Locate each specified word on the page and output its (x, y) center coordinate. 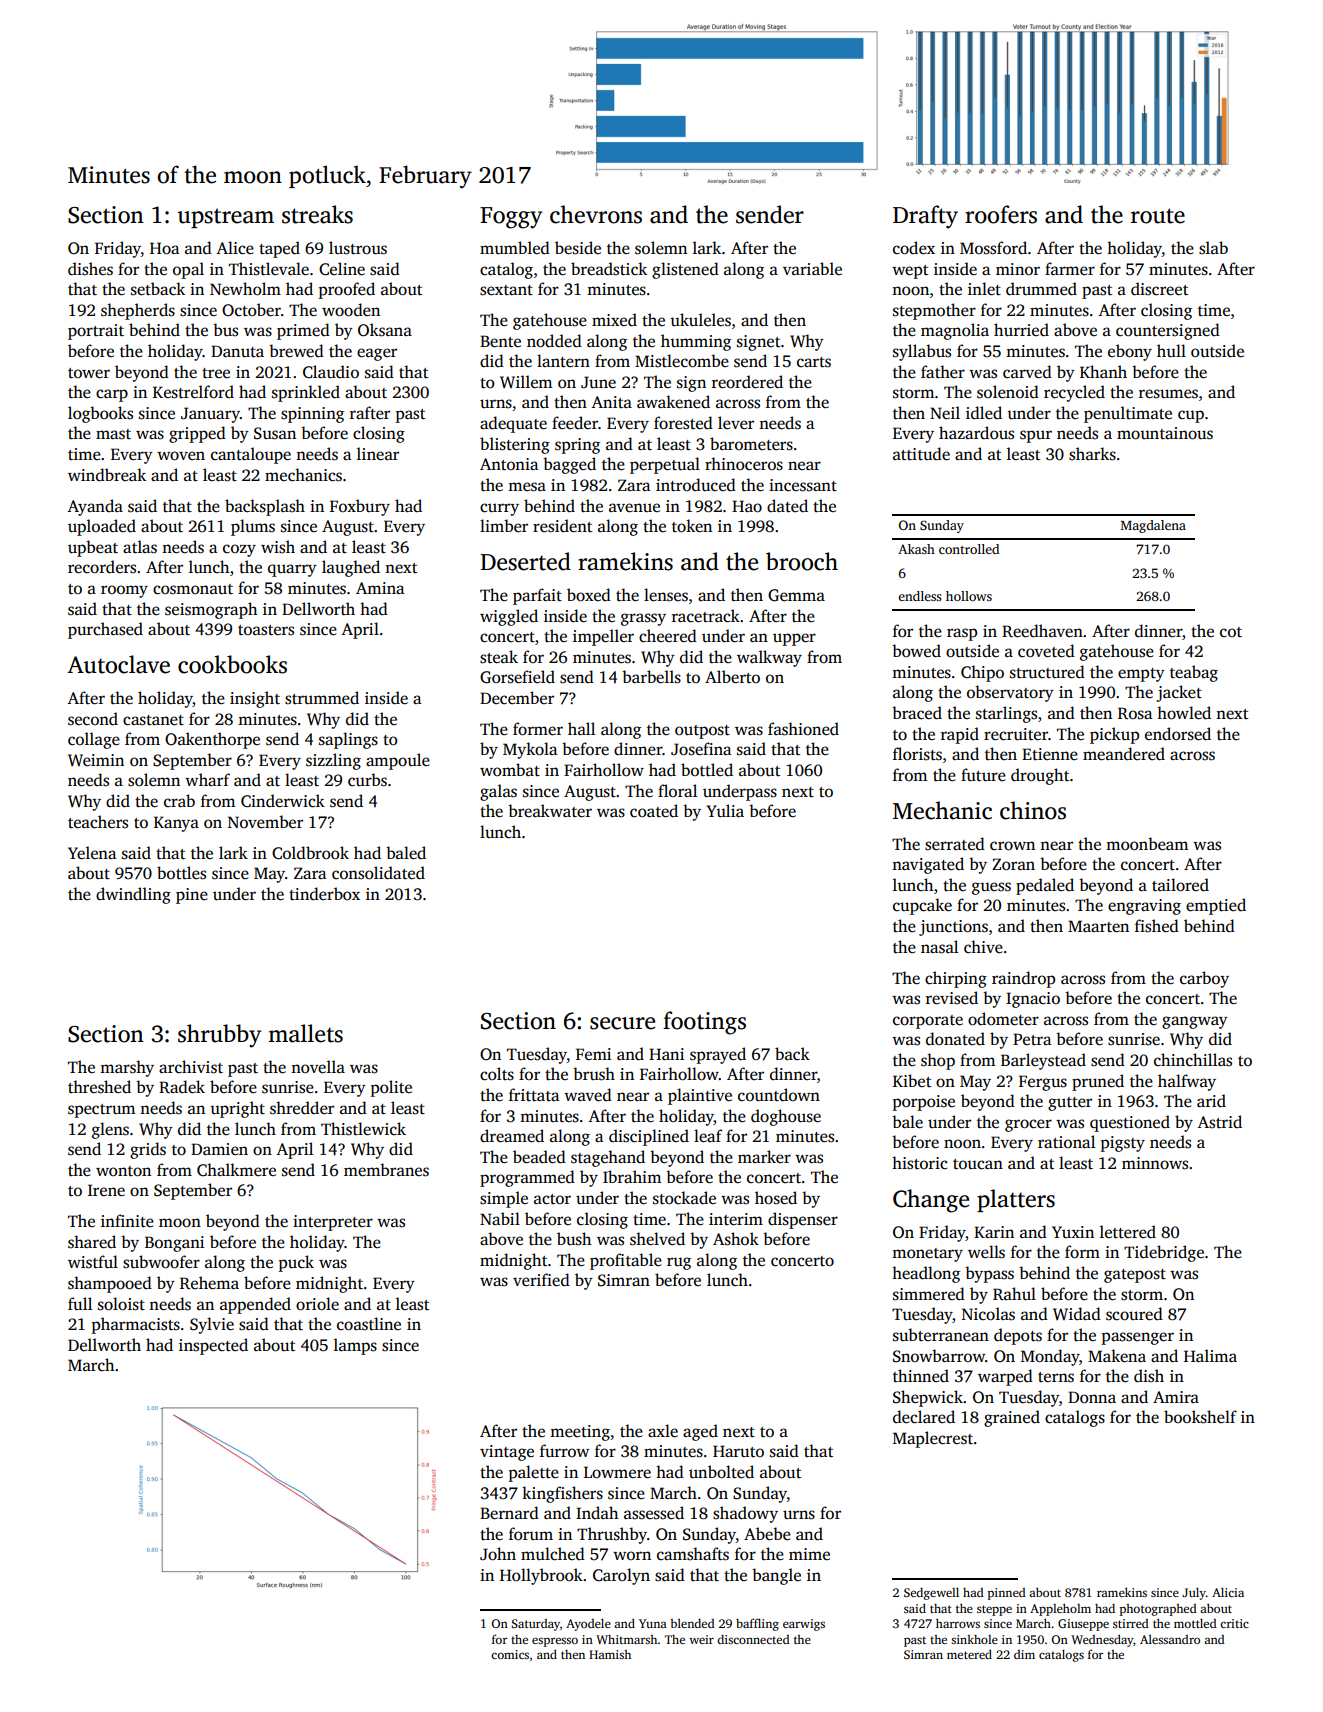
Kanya (176, 824)
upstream (225, 218)
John (498, 1554)
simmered (929, 1294)
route (1158, 216)
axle (663, 1431)
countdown (779, 1095)
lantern (563, 360)
